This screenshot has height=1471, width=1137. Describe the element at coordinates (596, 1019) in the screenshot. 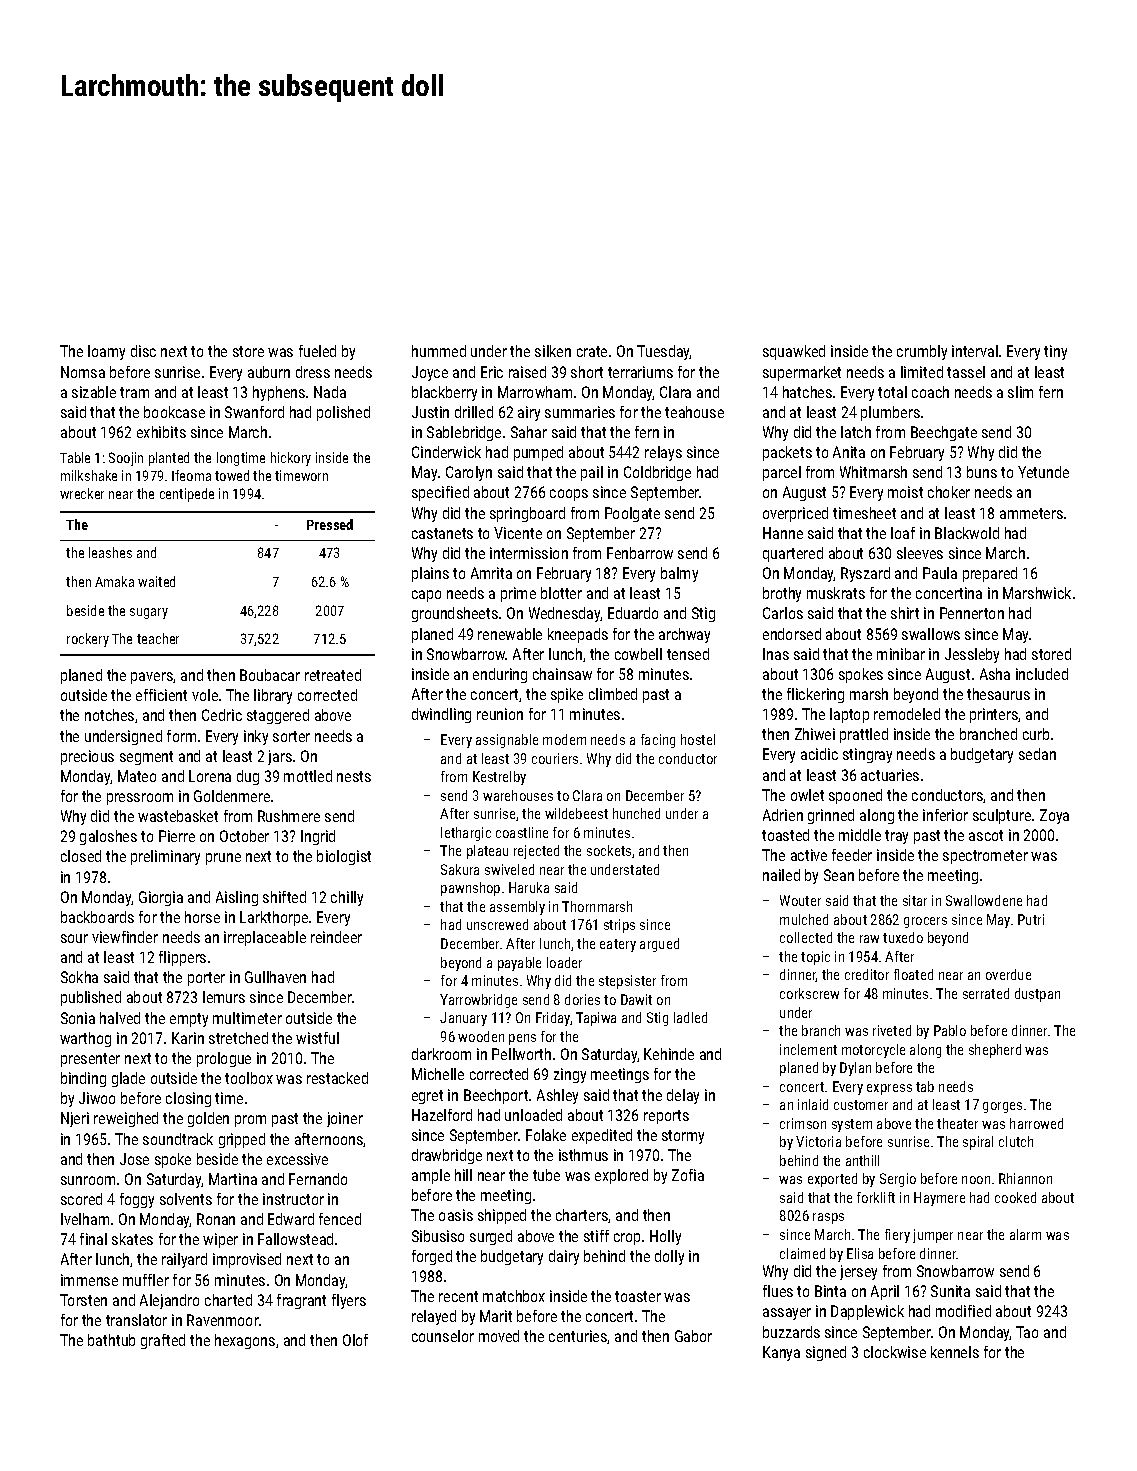

I see `Tapiwa` at that location.
